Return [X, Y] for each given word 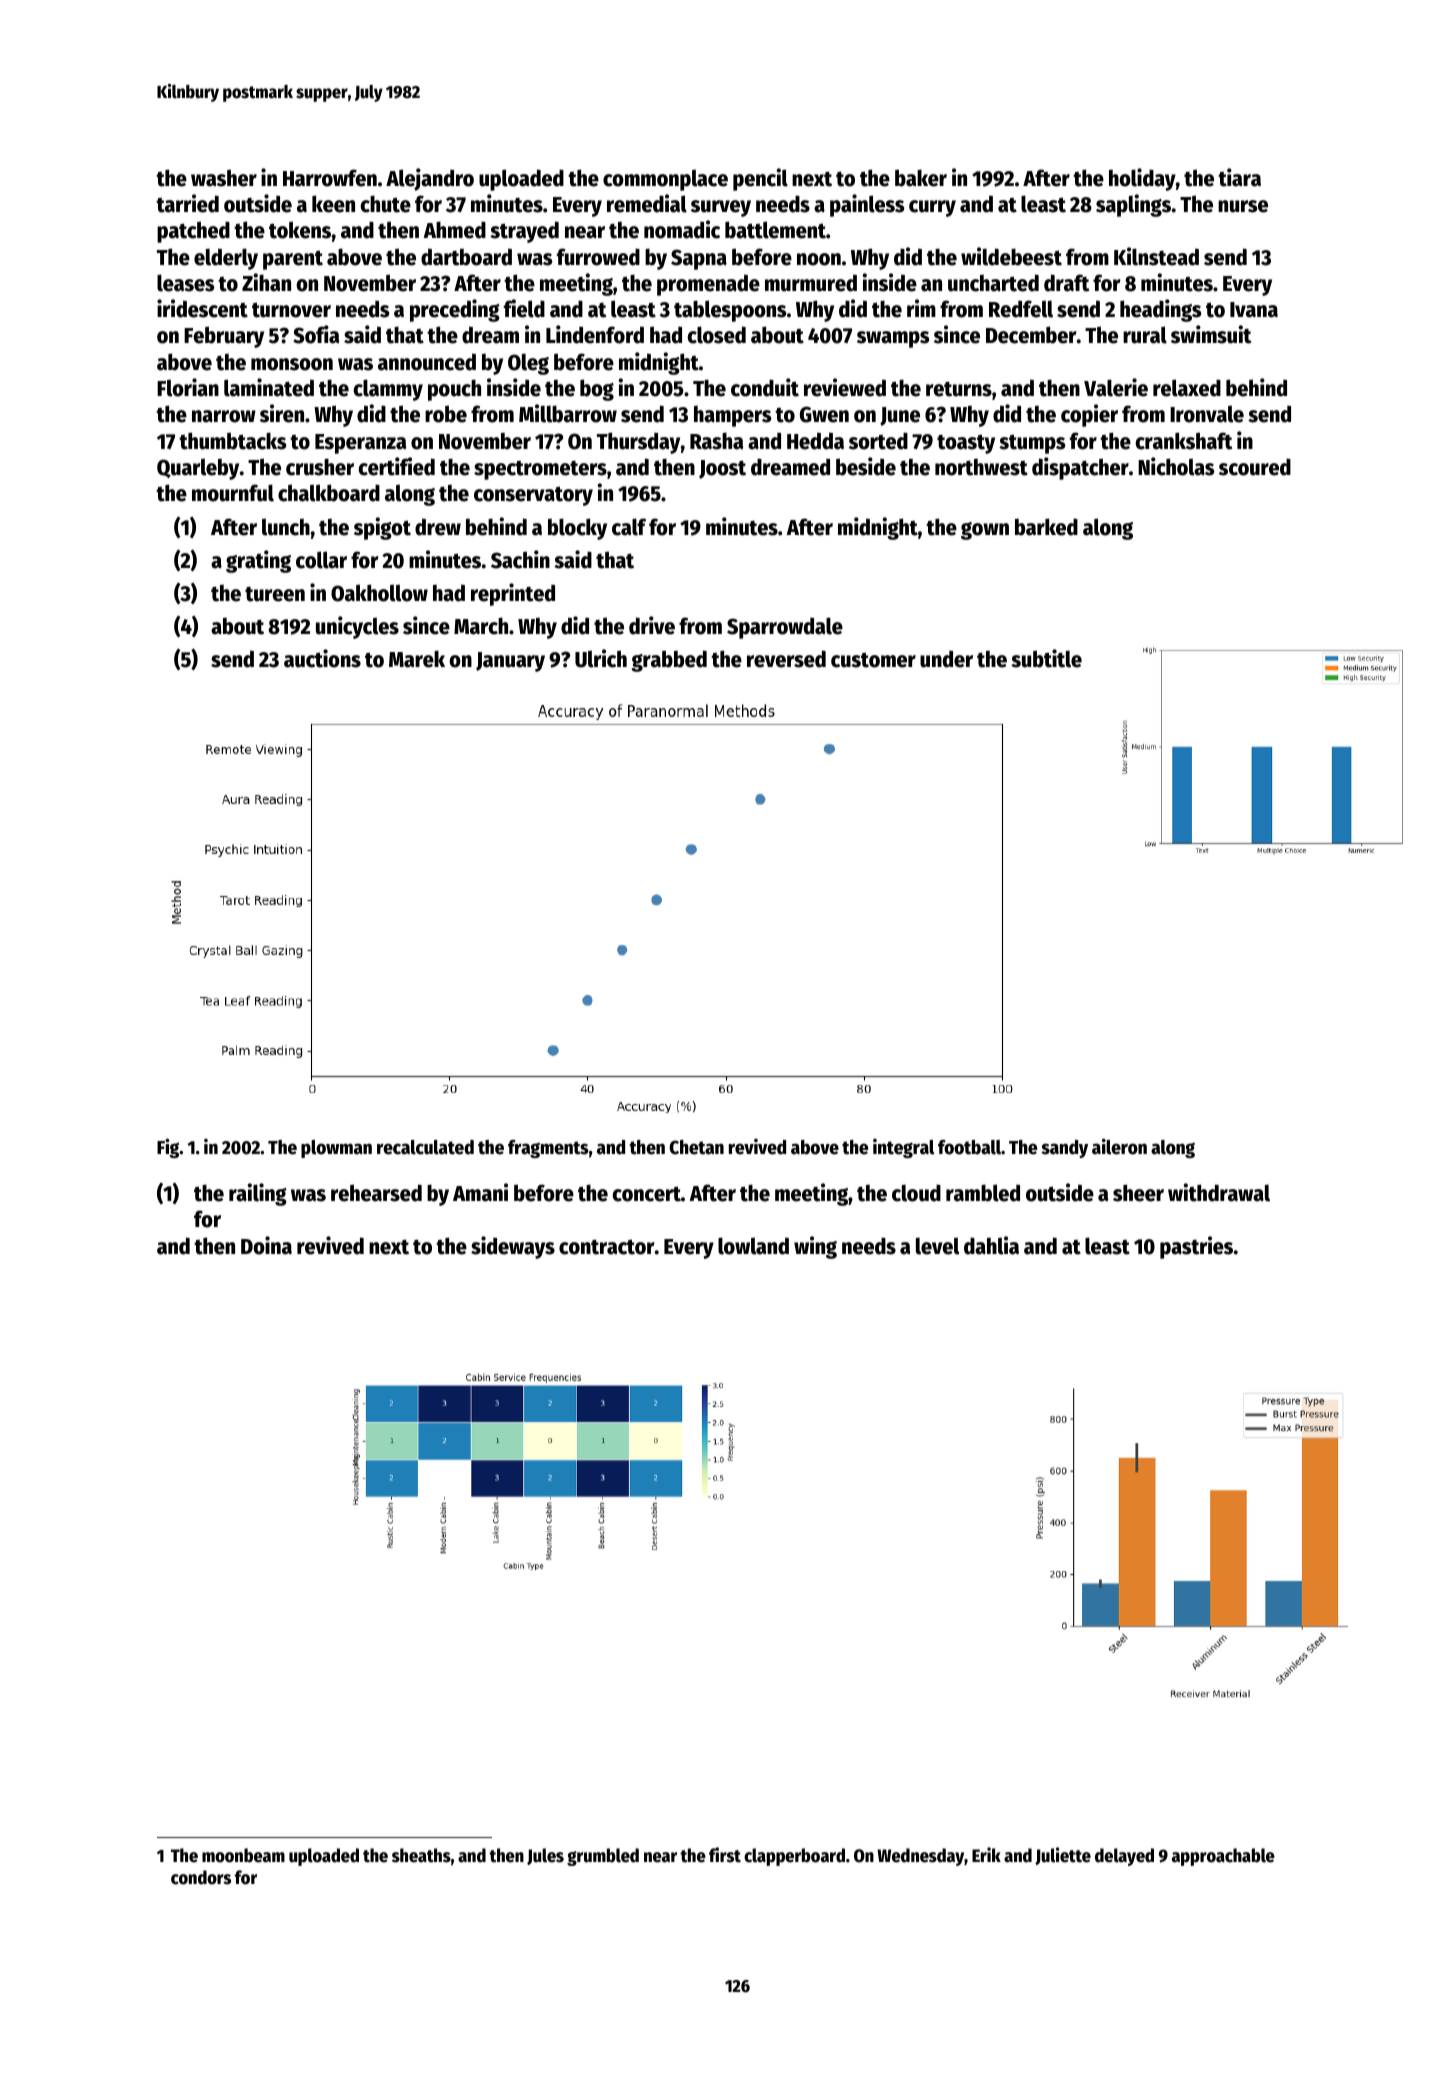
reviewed [845, 387]
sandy [1064, 1149]
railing [258, 1194]
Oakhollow [379, 593]
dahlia [991, 1245]
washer [224, 178]
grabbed [669, 661]
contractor [606, 1247]
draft [1066, 283]
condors [201, 1877]
